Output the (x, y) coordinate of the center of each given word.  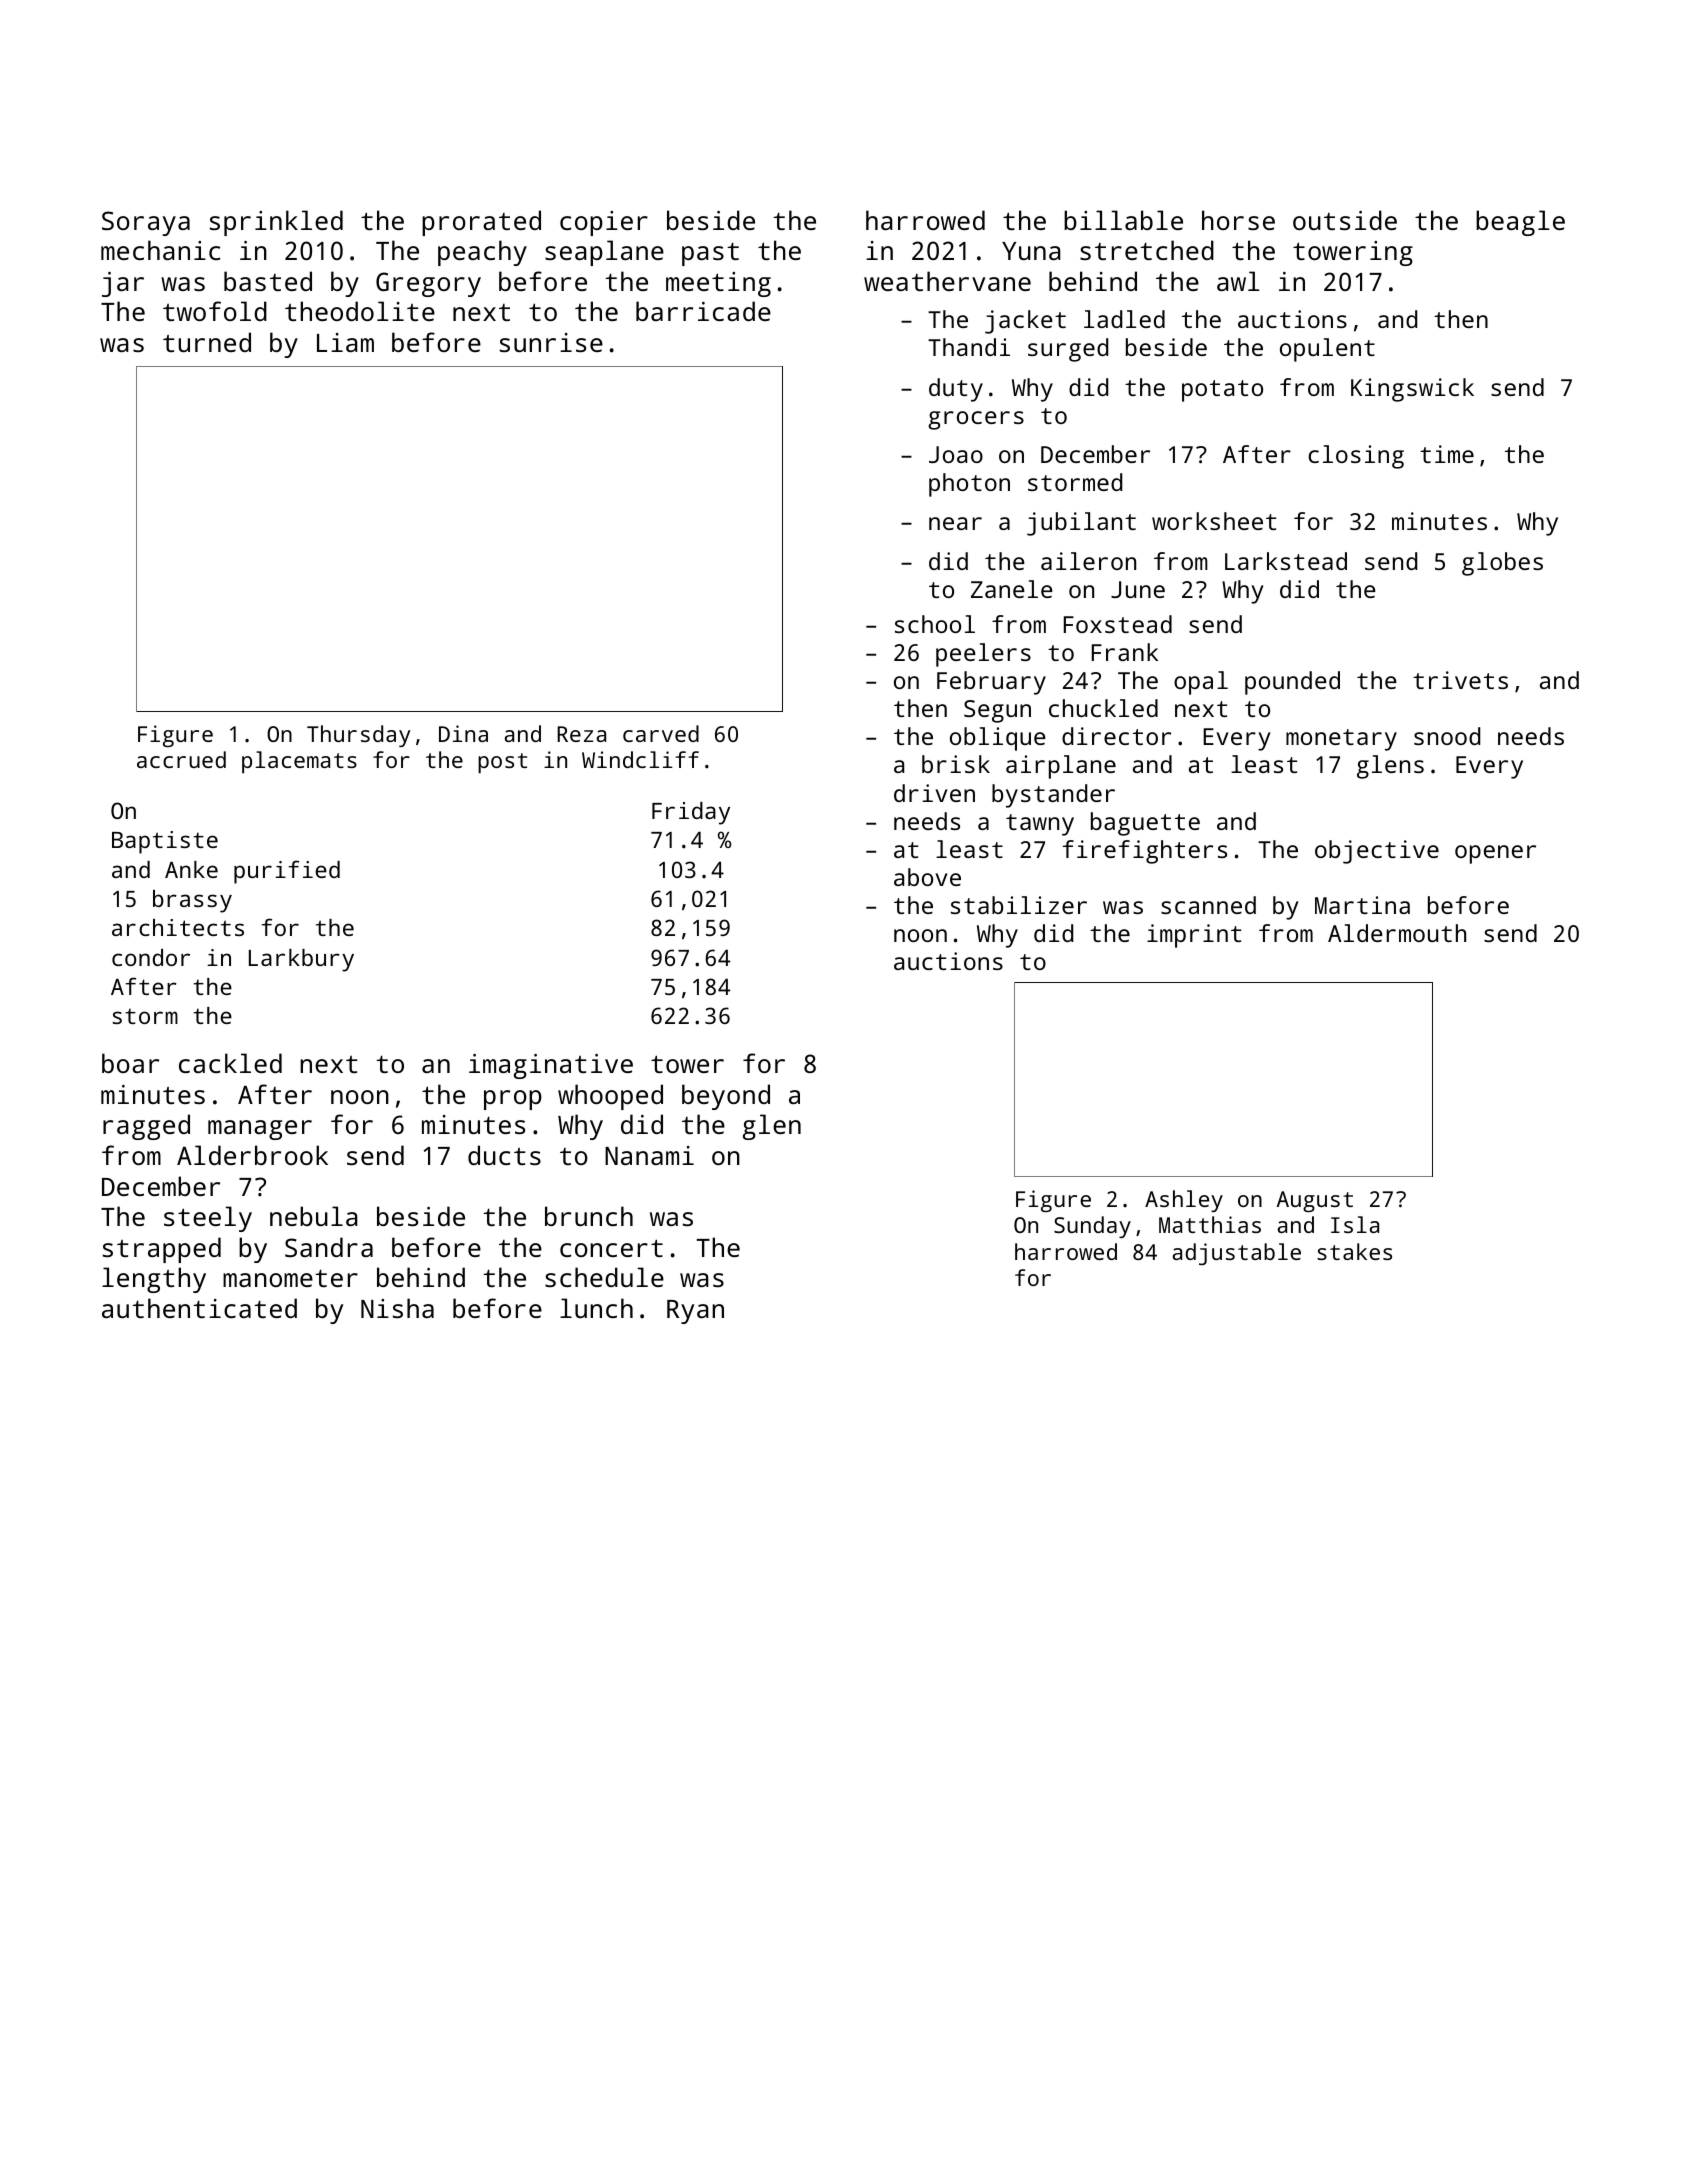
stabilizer (1019, 905)
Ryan (695, 1312)
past (710, 254)
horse (1238, 220)
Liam (345, 342)
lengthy (154, 1280)
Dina (463, 733)
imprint (1194, 936)
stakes (1354, 1251)
